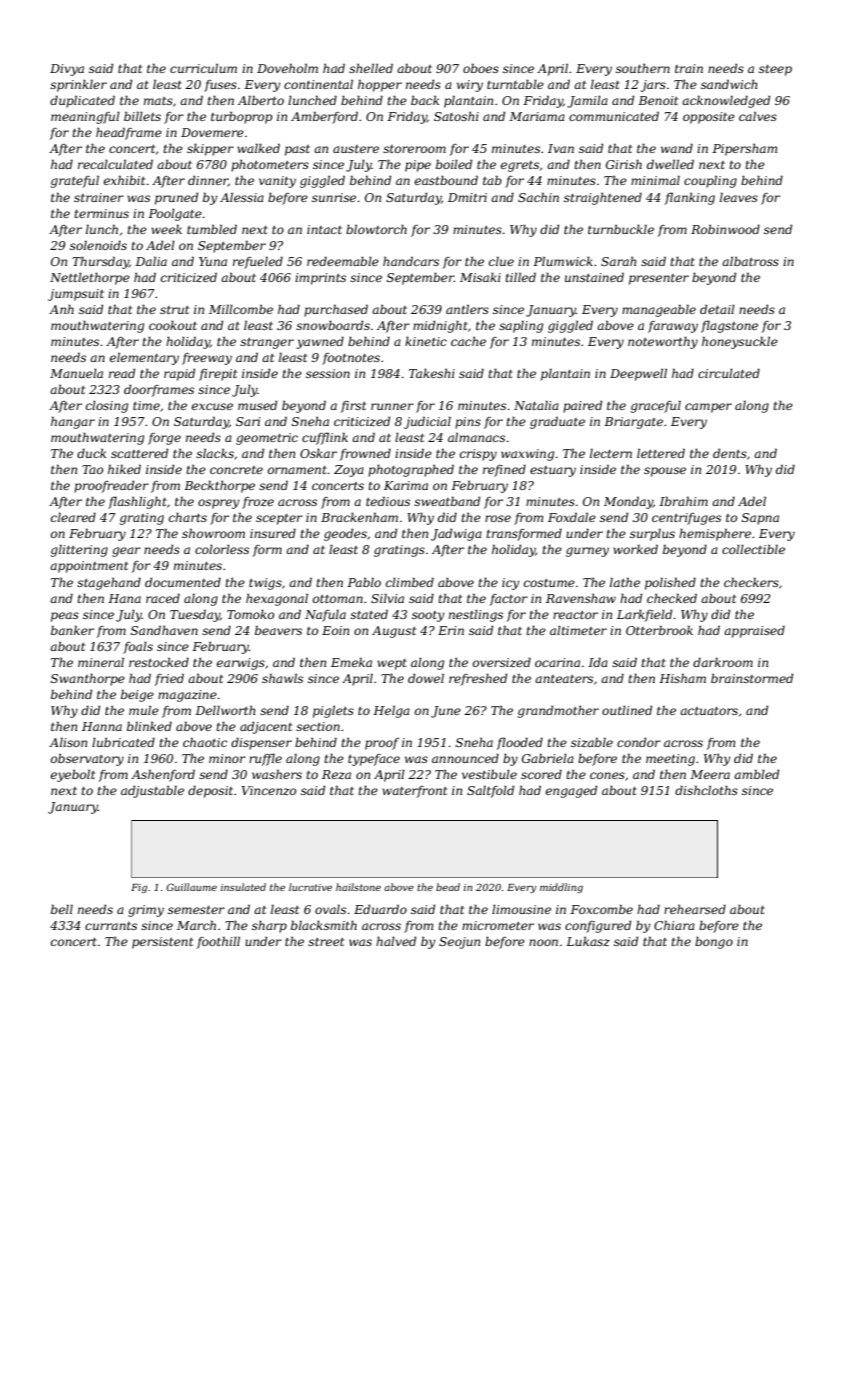 This page has height=1400, width=849. What do you see at coordinates (62, 909) in the page?
I see `bell` at bounding box center [62, 909].
